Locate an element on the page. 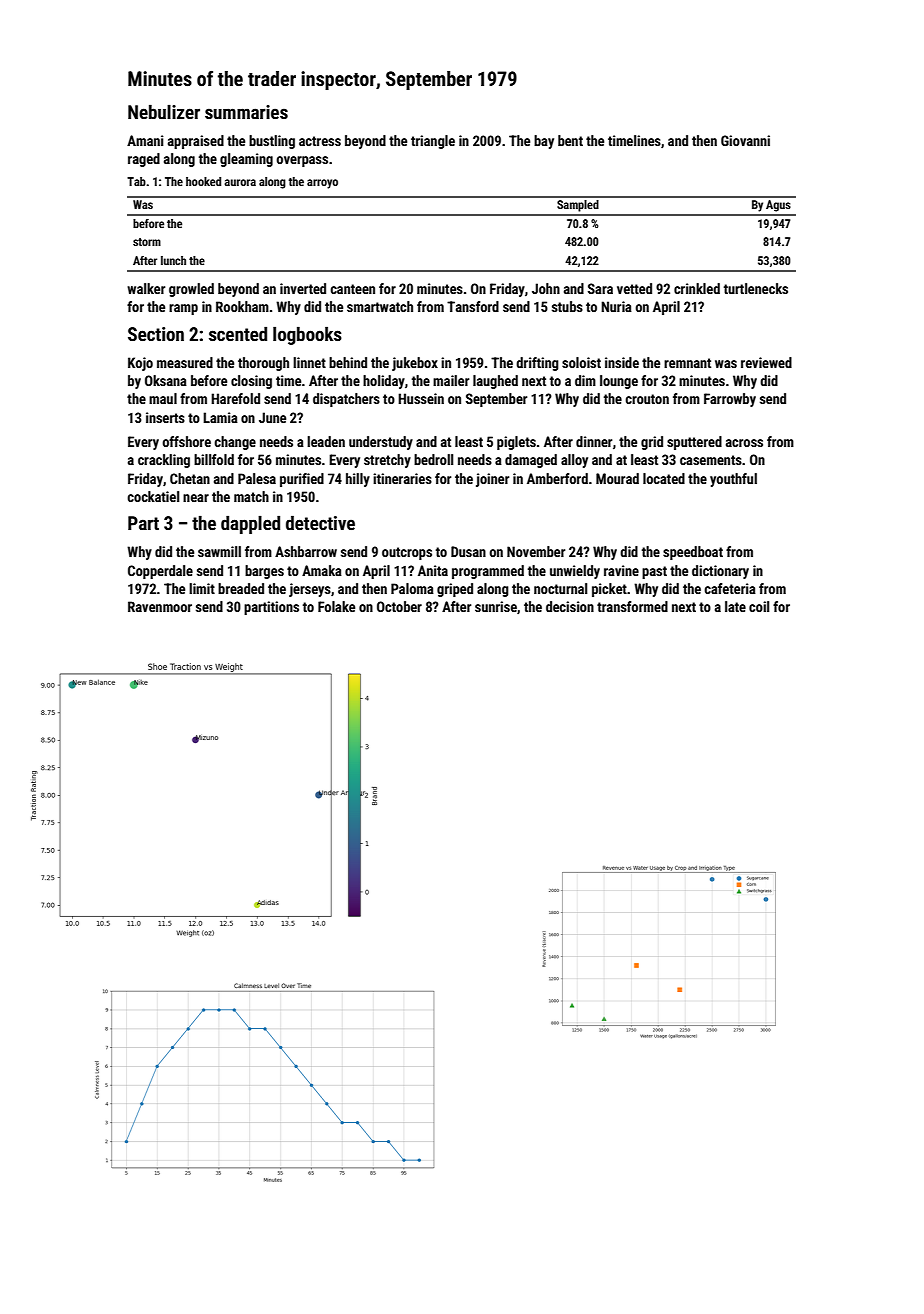  actress is located at coordinates (320, 141).
